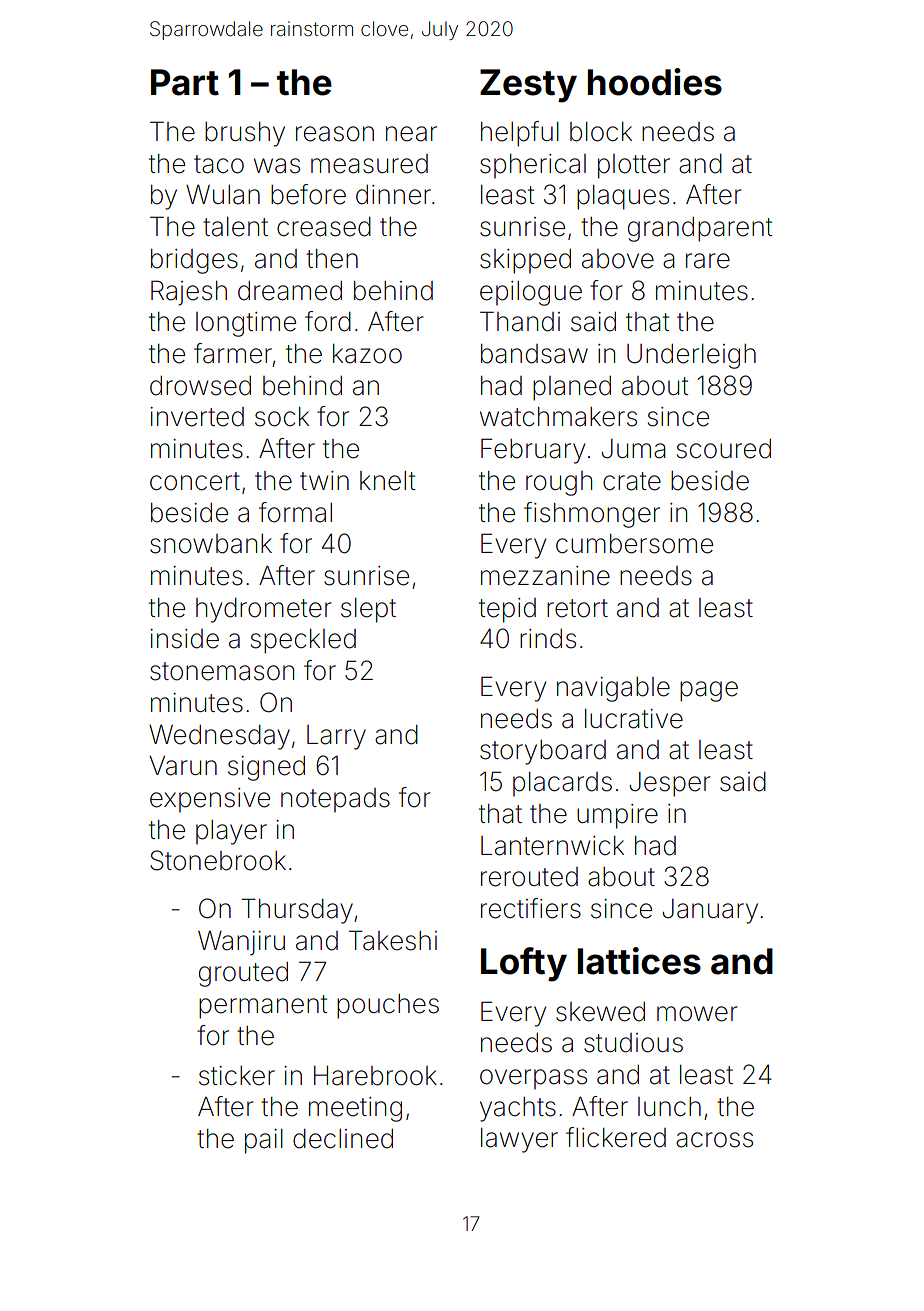 The image size is (924, 1311). Describe the element at coordinates (525, 261) in the document. I see `skipped` at that location.
